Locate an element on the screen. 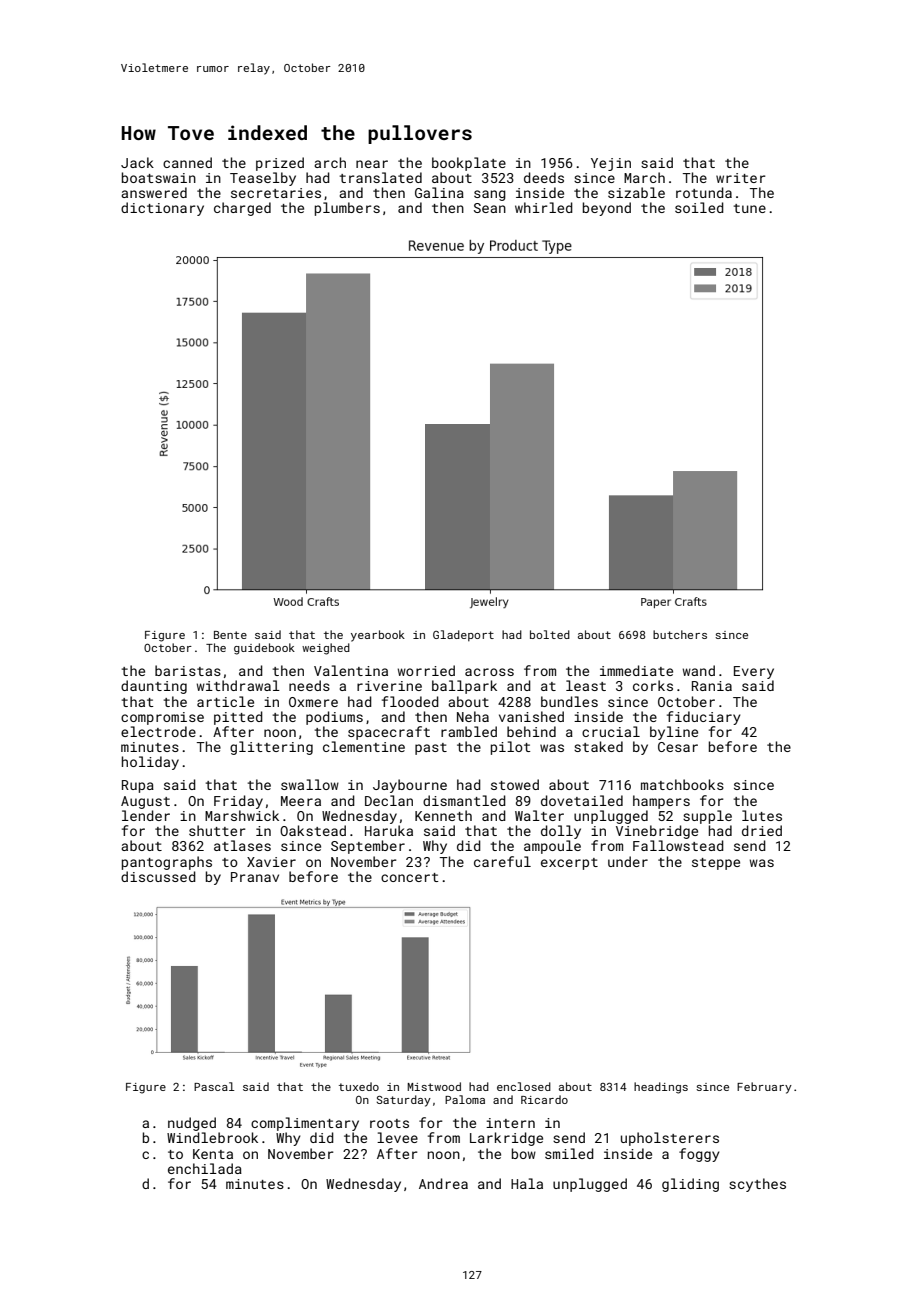  butchers is located at coordinates (680, 634).
